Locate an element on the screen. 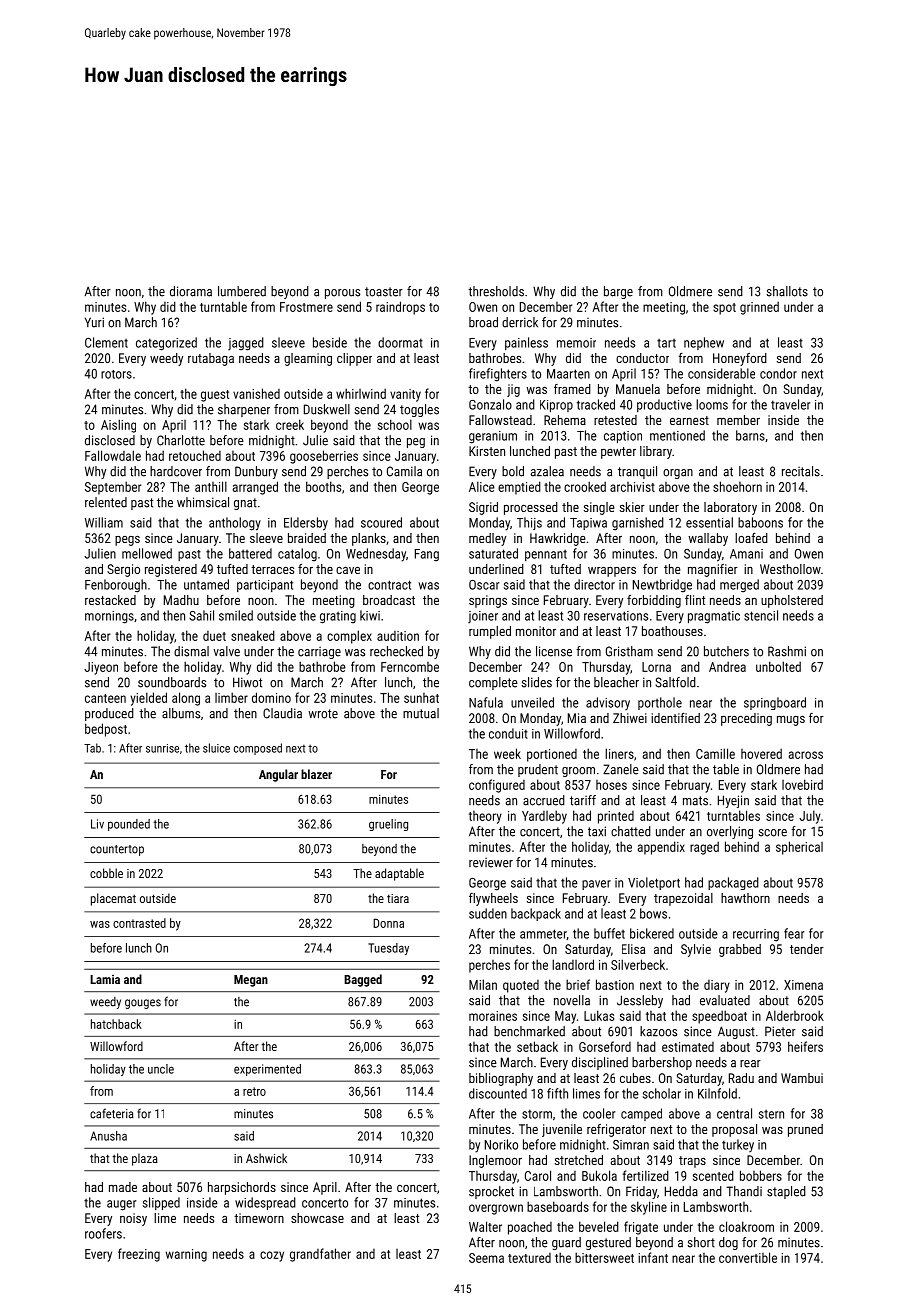 The height and width of the screenshot is (1316, 908). shallots is located at coordinates (787, 291).
